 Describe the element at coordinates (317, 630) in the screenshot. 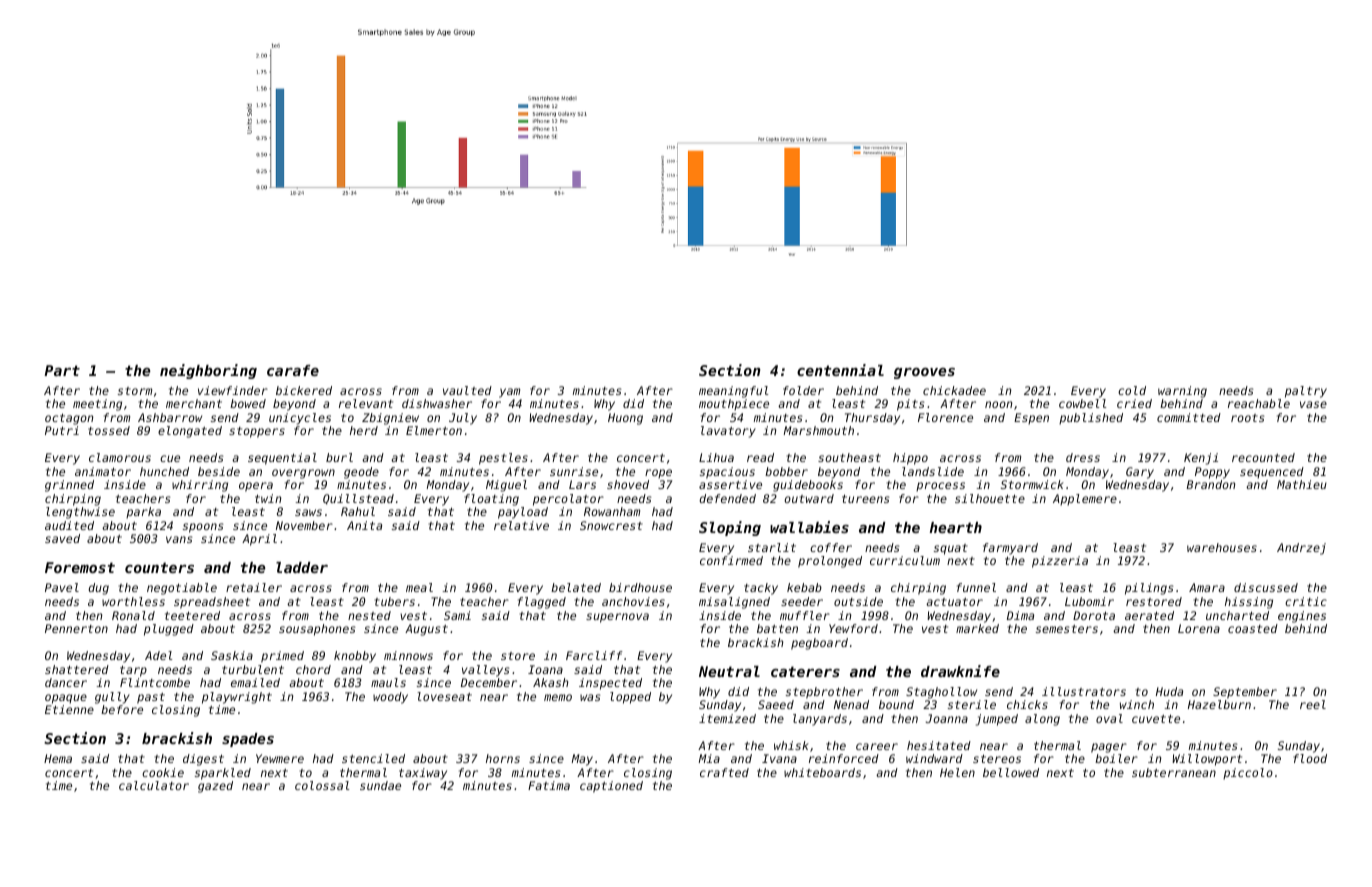

I see `sousaphones` at that location.
